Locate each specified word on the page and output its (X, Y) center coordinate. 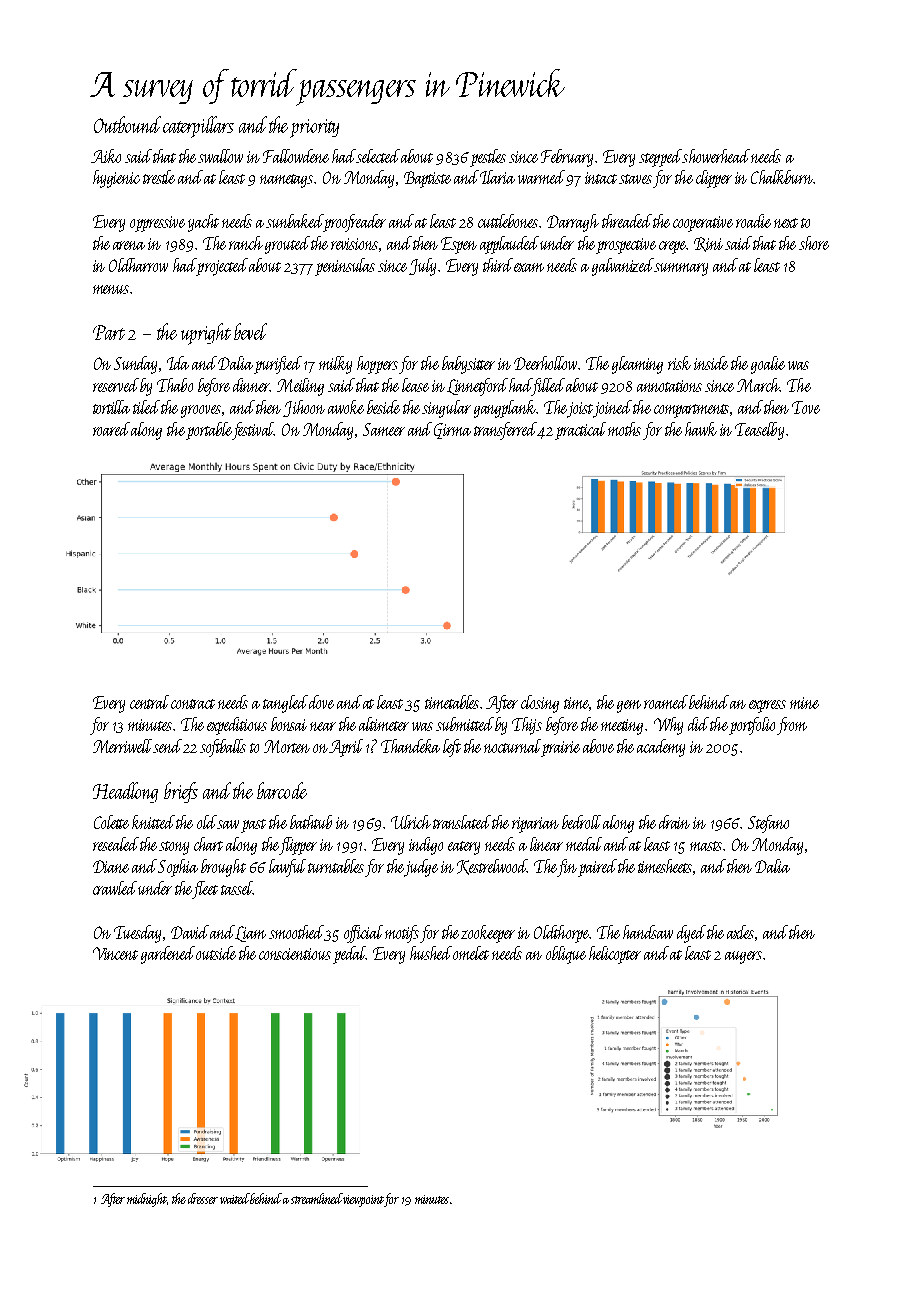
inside (711, 363)
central (149, 702)
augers (743, 957)
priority (314, 128)
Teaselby (759, 431)
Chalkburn (782, 177)
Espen (459, 245)
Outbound (127, 124)
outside (216, 953)
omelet (471, 953)
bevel (250, 331)
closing (540, 704)
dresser (203, 1198)
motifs (402, 934)
